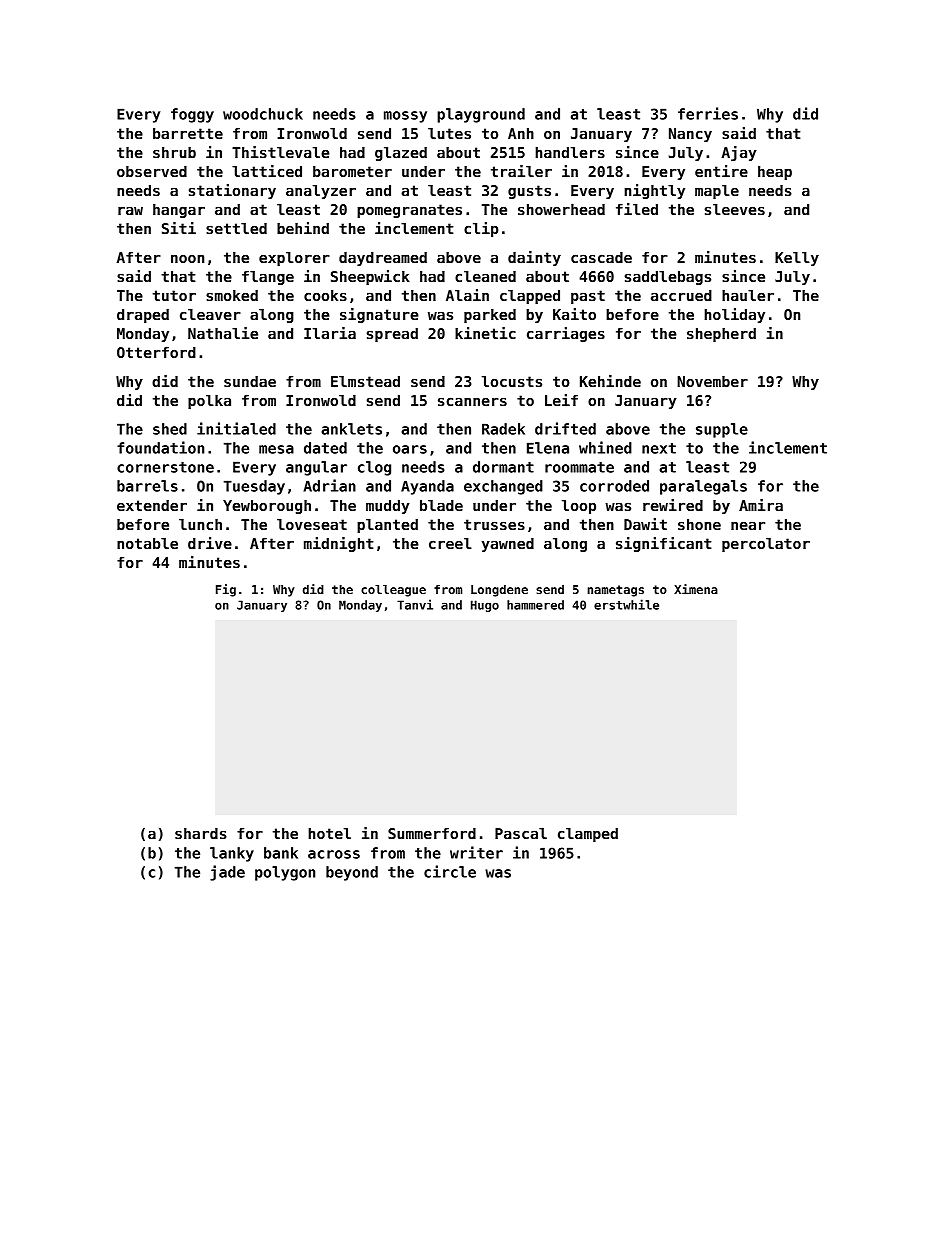  What do you see at coordinates (227, 873) in the page?
I see `jade` at bounding box center [227, 873].
